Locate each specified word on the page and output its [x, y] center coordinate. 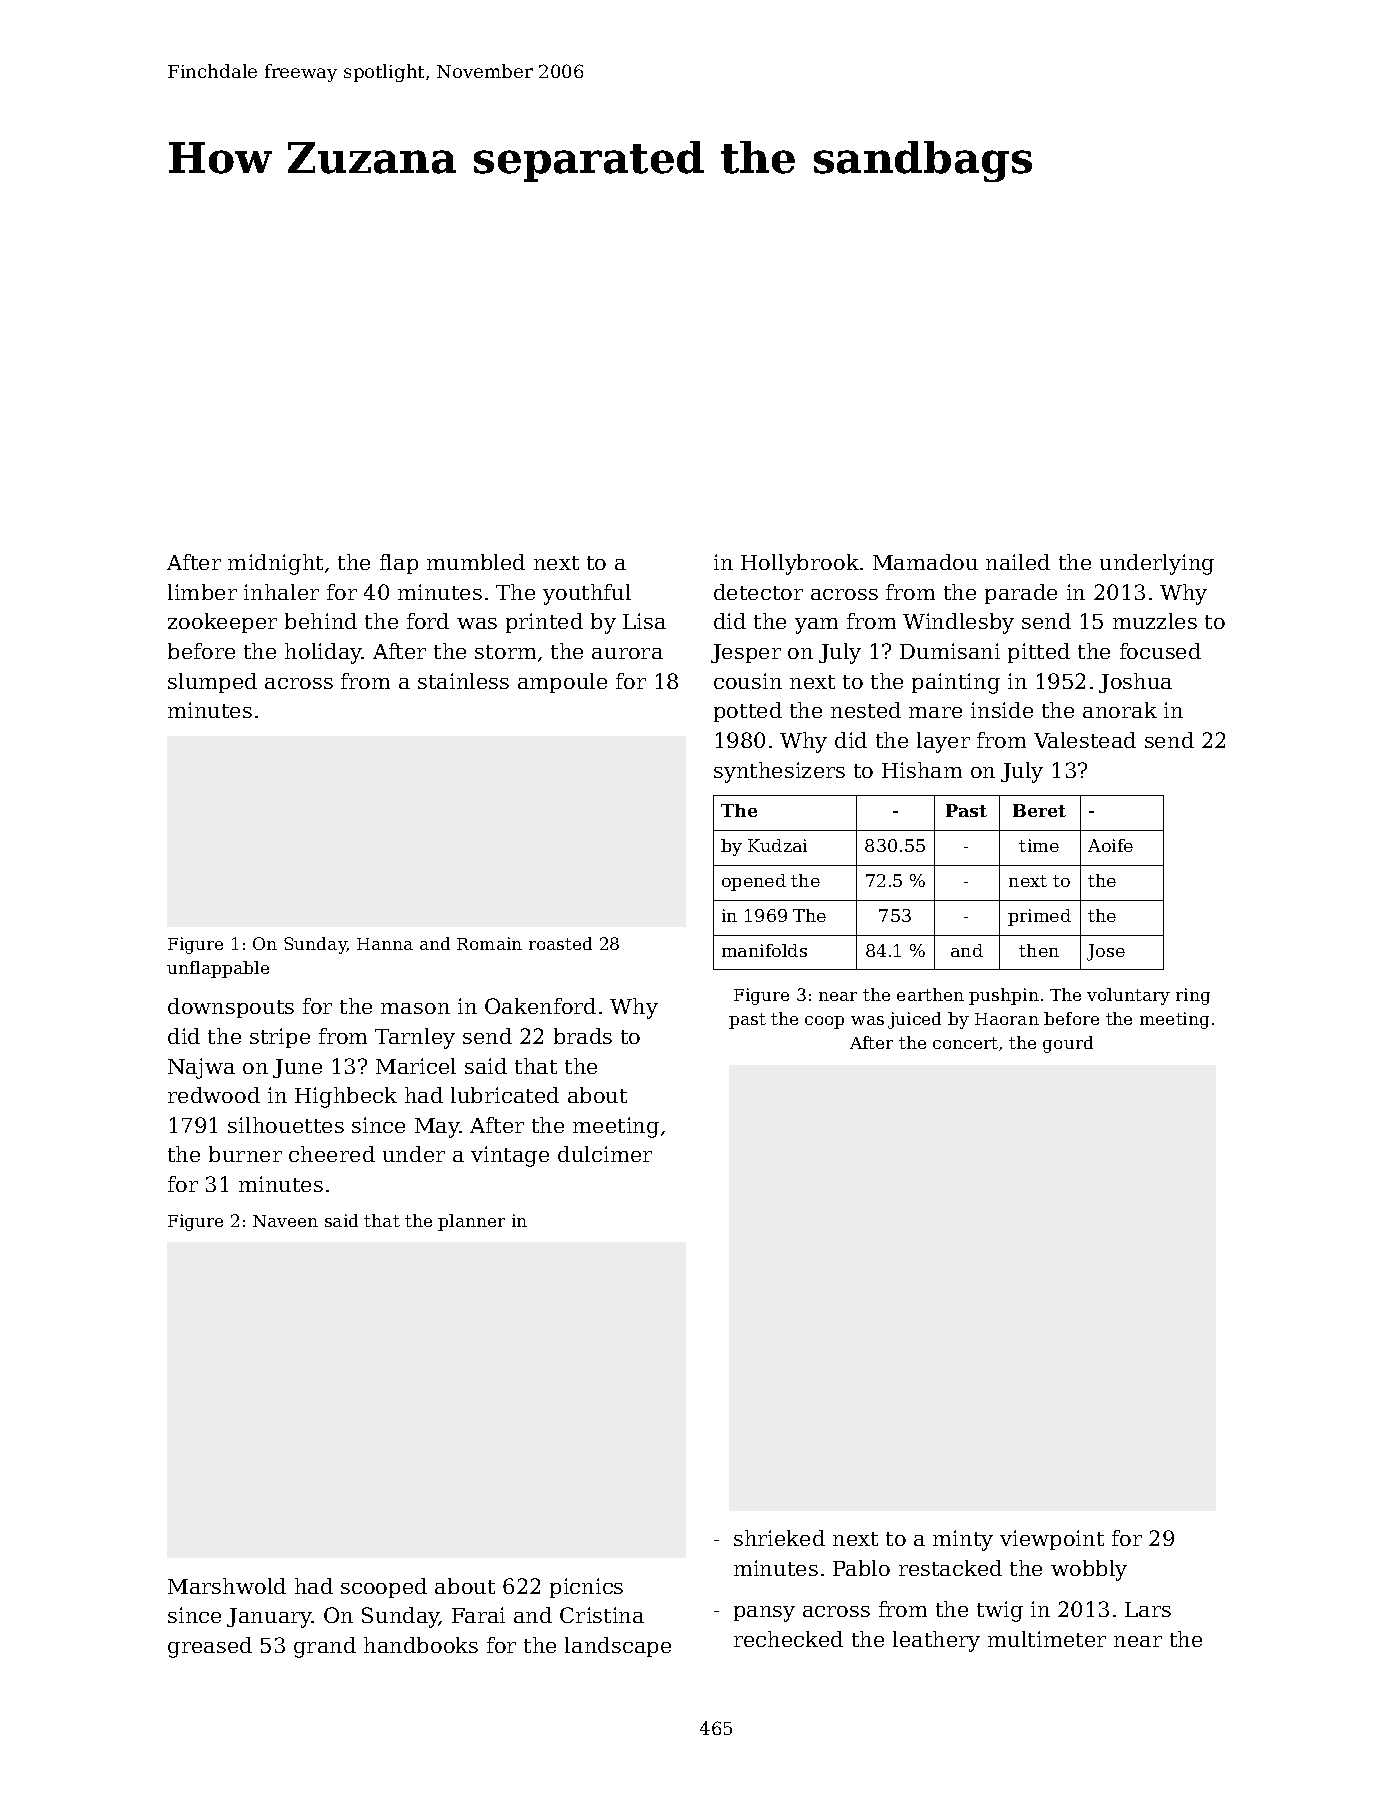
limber [202, 592]
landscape [618, 1647]
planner [471, 1222]
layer [943, 742]
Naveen [285, 1221]
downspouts [231, 1008]
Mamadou [925, 562]
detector [758, 592]
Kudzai [777, 845]
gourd [1068, 1044]
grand [325, 1647]
